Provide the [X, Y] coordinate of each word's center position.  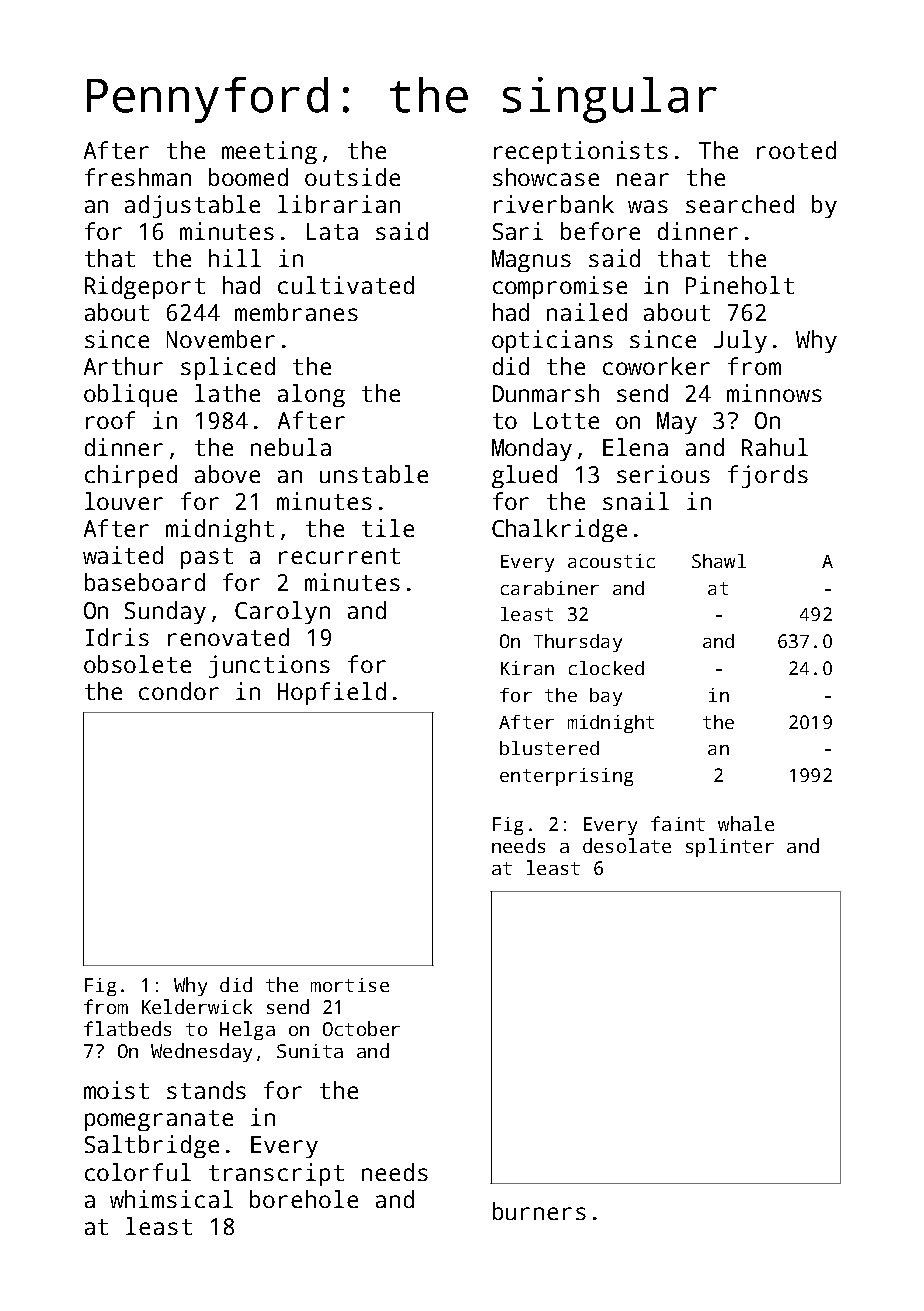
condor [179, 691]
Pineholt [740, 285]
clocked [606, 668]
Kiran [527, 668]
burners [539, 1211]
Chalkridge [559, 530]
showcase [546, 177]
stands [206, 1090]
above [227, 474]
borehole [304, 1199]
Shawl [719, 561]
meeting [269, 152]
